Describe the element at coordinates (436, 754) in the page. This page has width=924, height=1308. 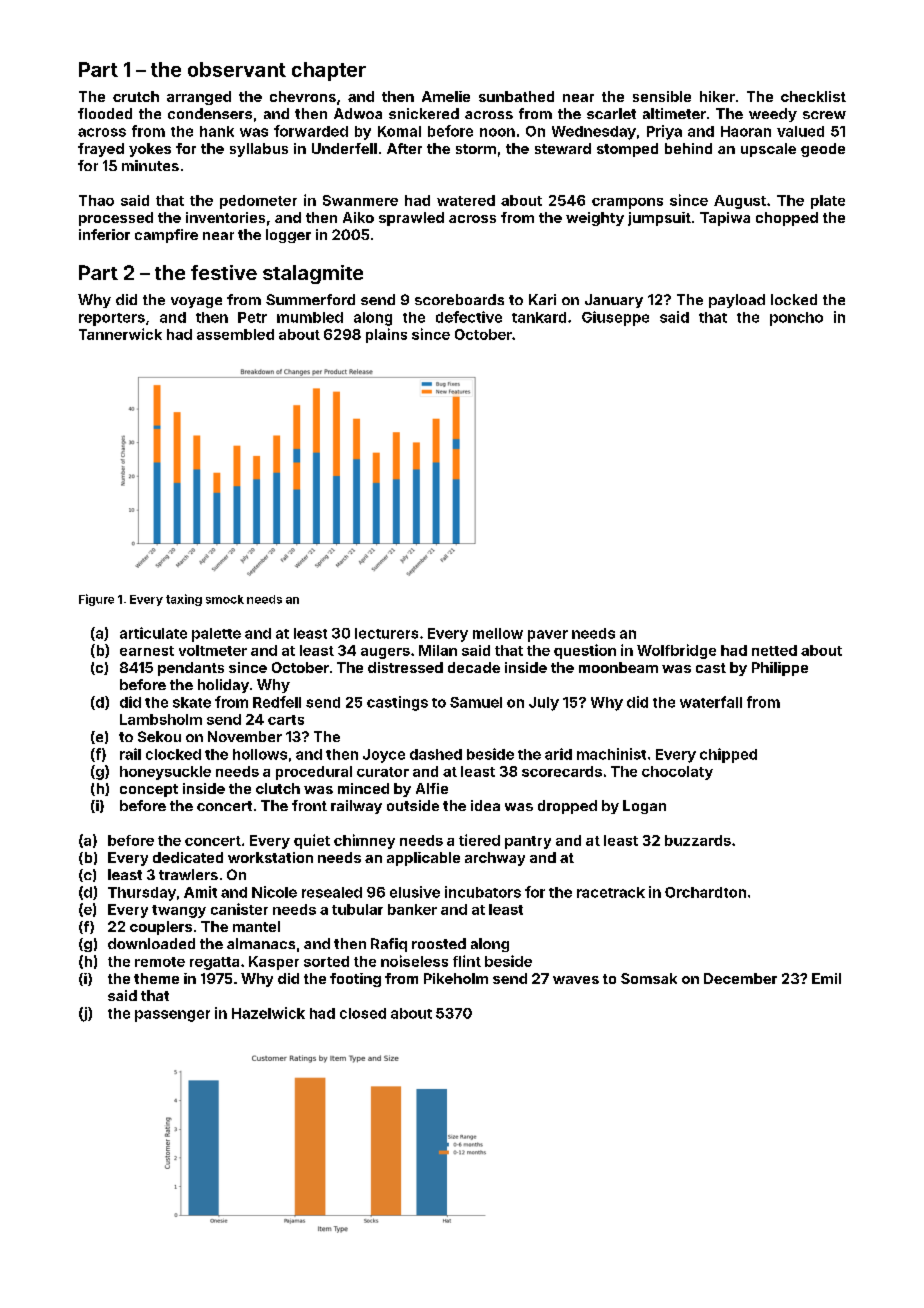
I see `dashed` at that location.
